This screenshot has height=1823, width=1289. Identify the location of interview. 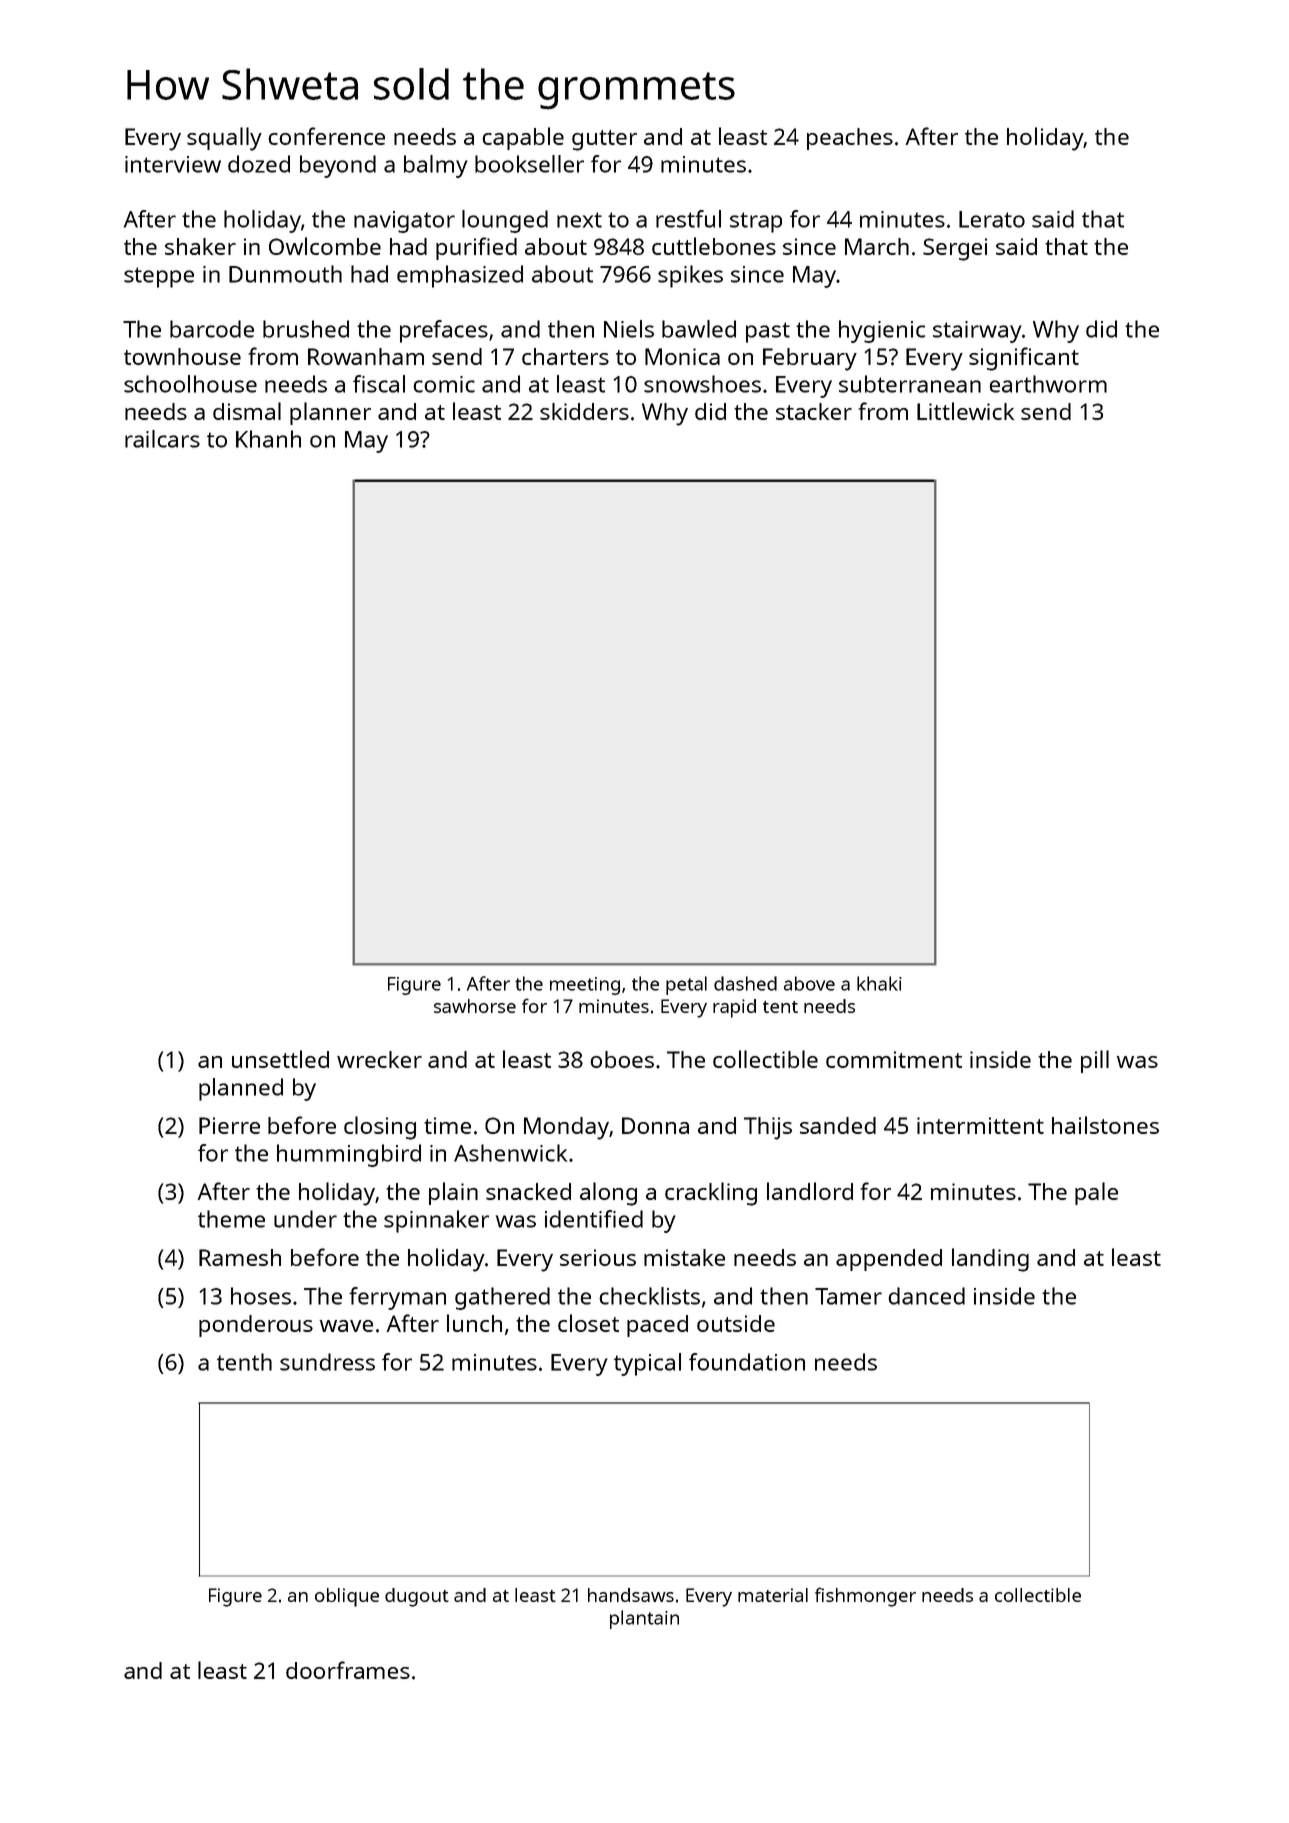
(173, 164).
